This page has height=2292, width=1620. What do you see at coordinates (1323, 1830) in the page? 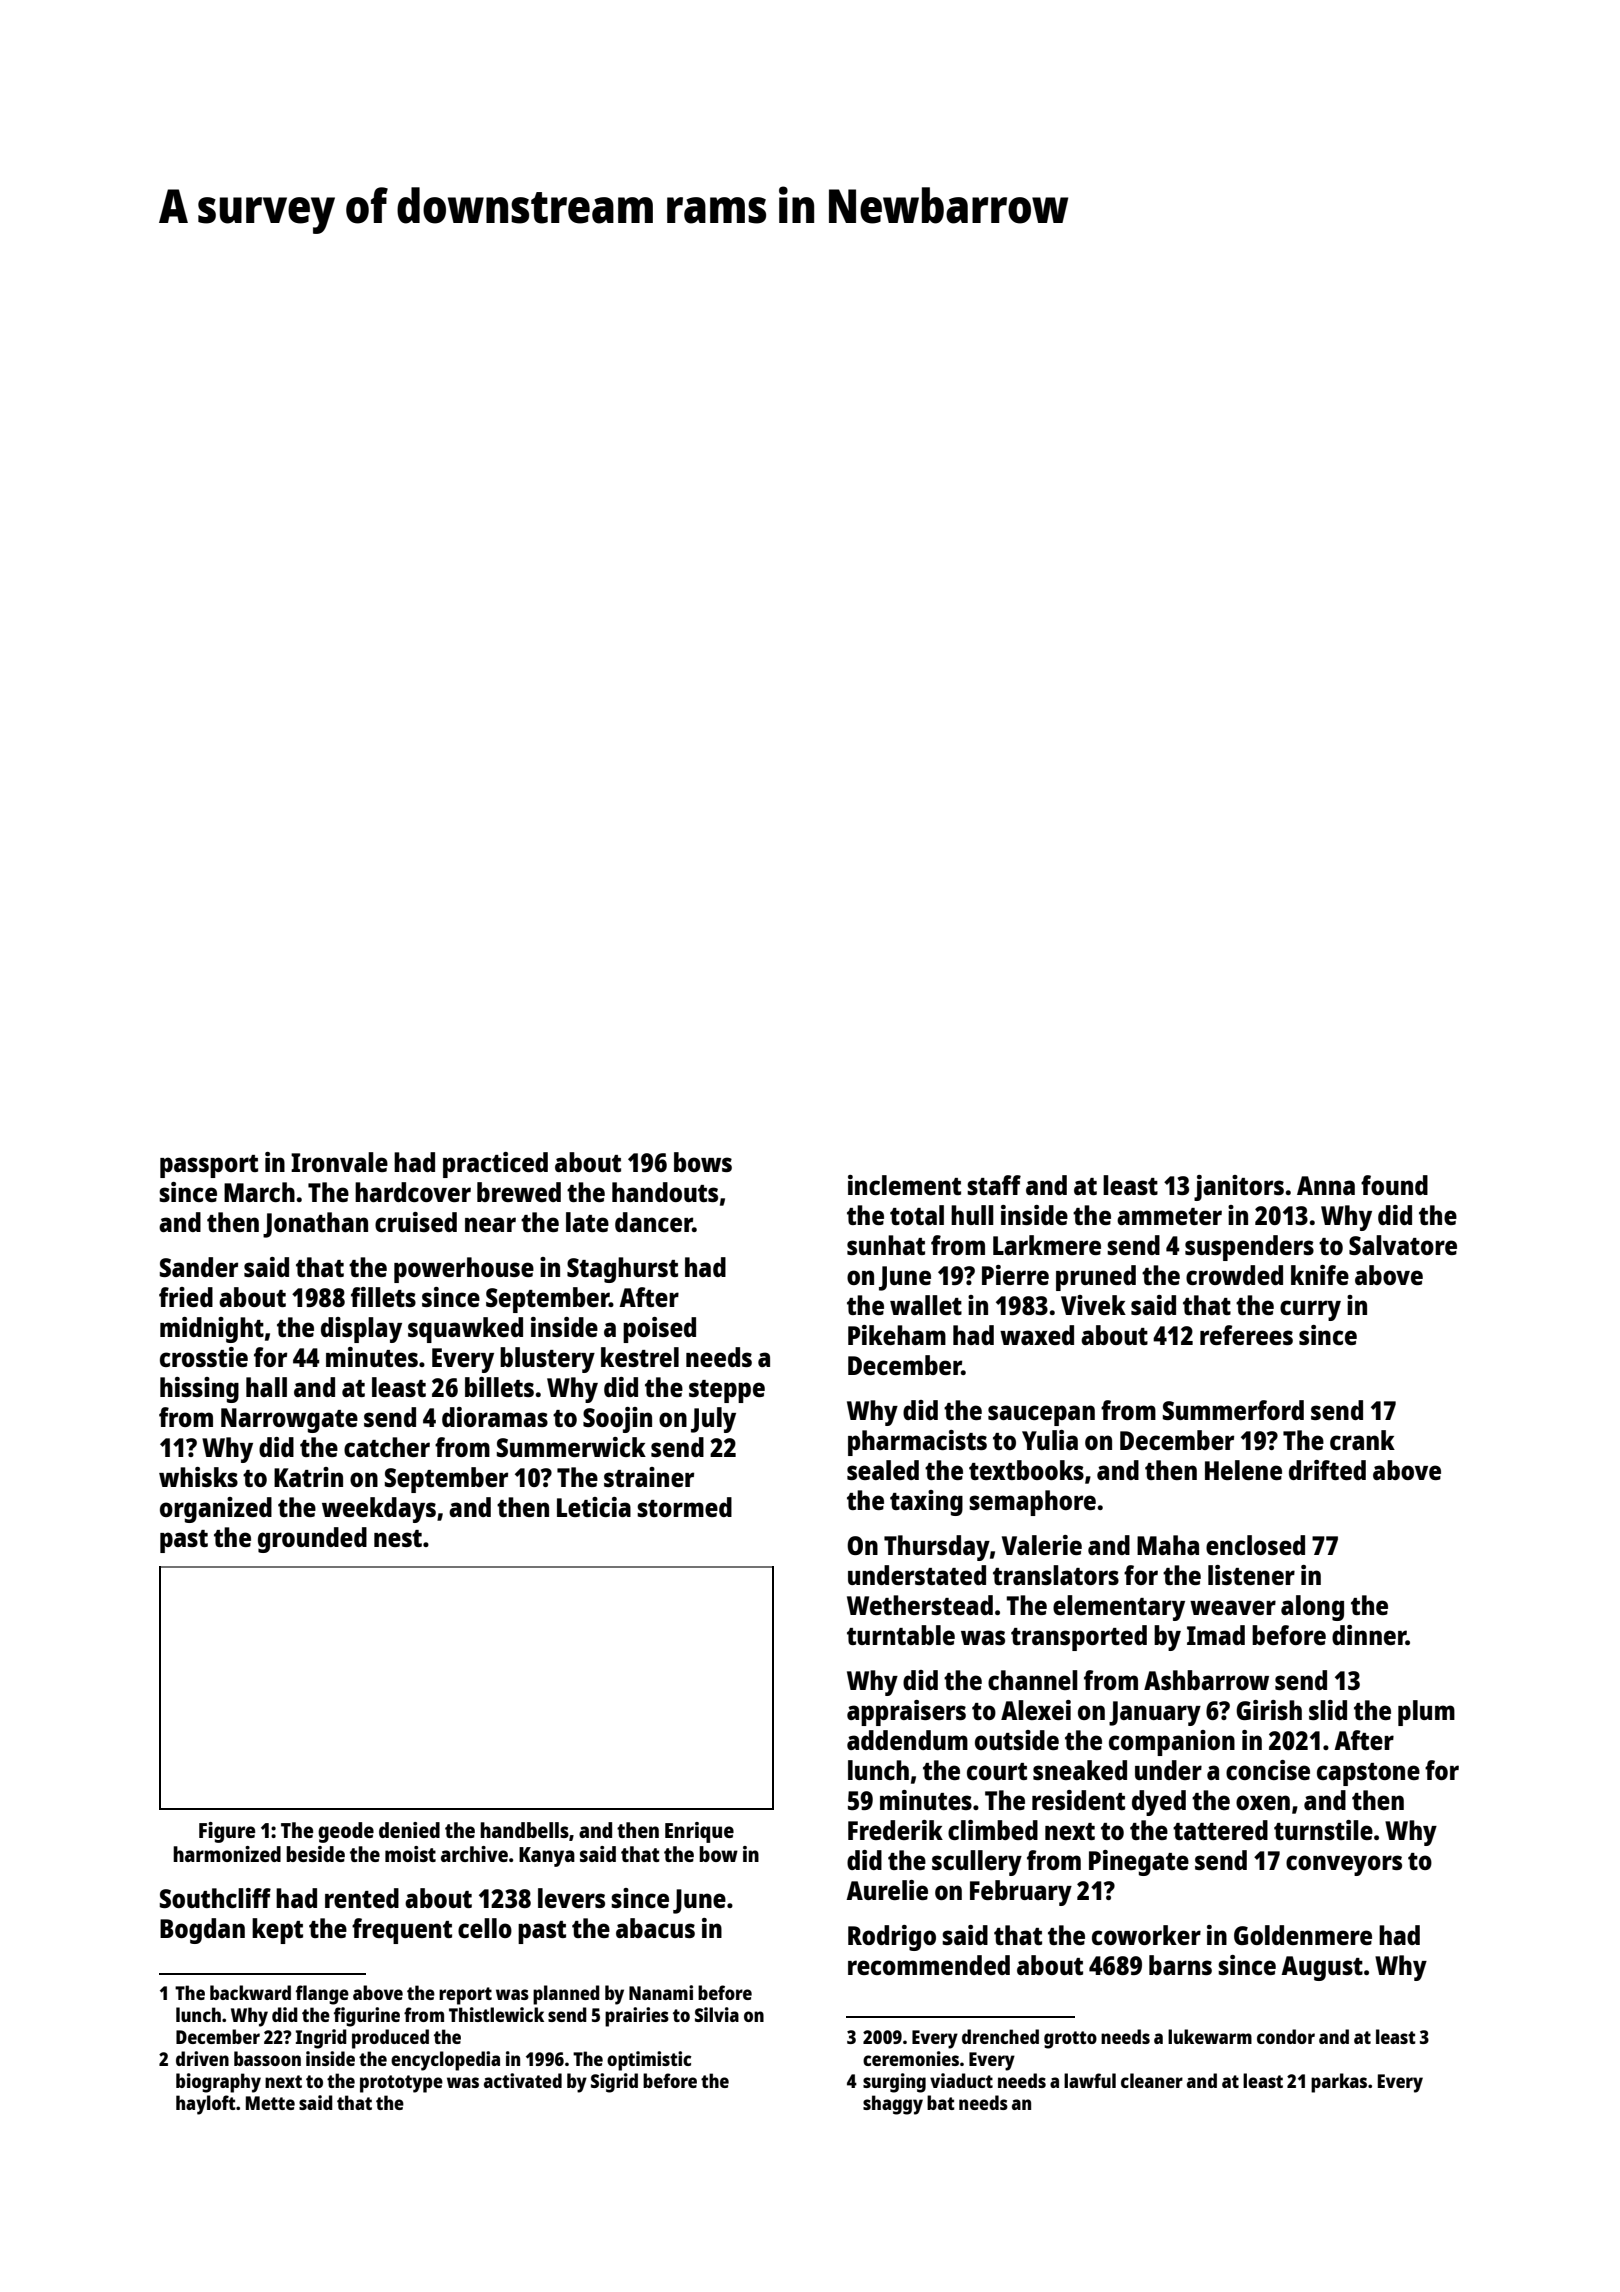
I see `turnstile` at bounding box center [1323, 1830].
